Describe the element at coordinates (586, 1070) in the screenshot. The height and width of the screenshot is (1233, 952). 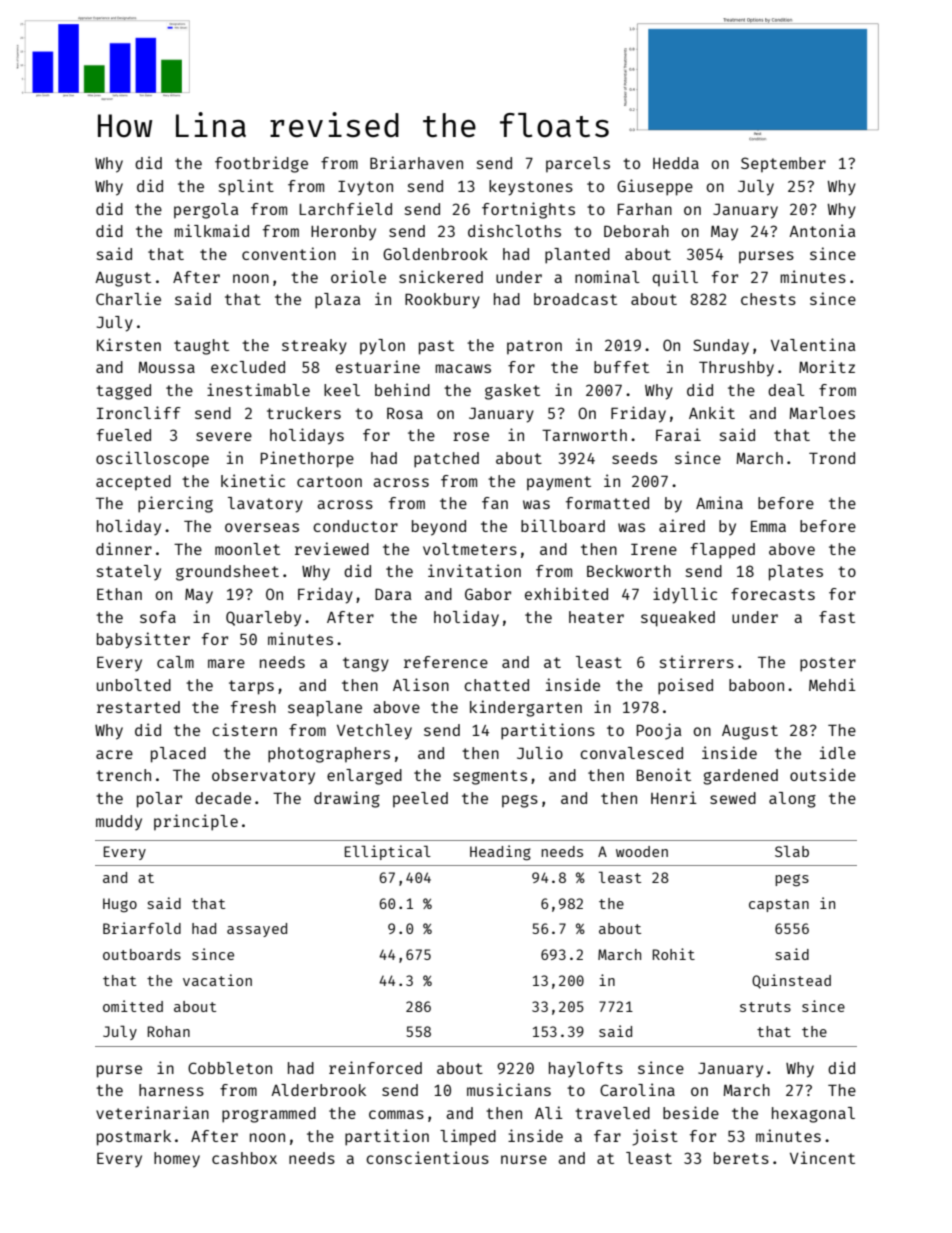
I see `haylofts` at that location.
